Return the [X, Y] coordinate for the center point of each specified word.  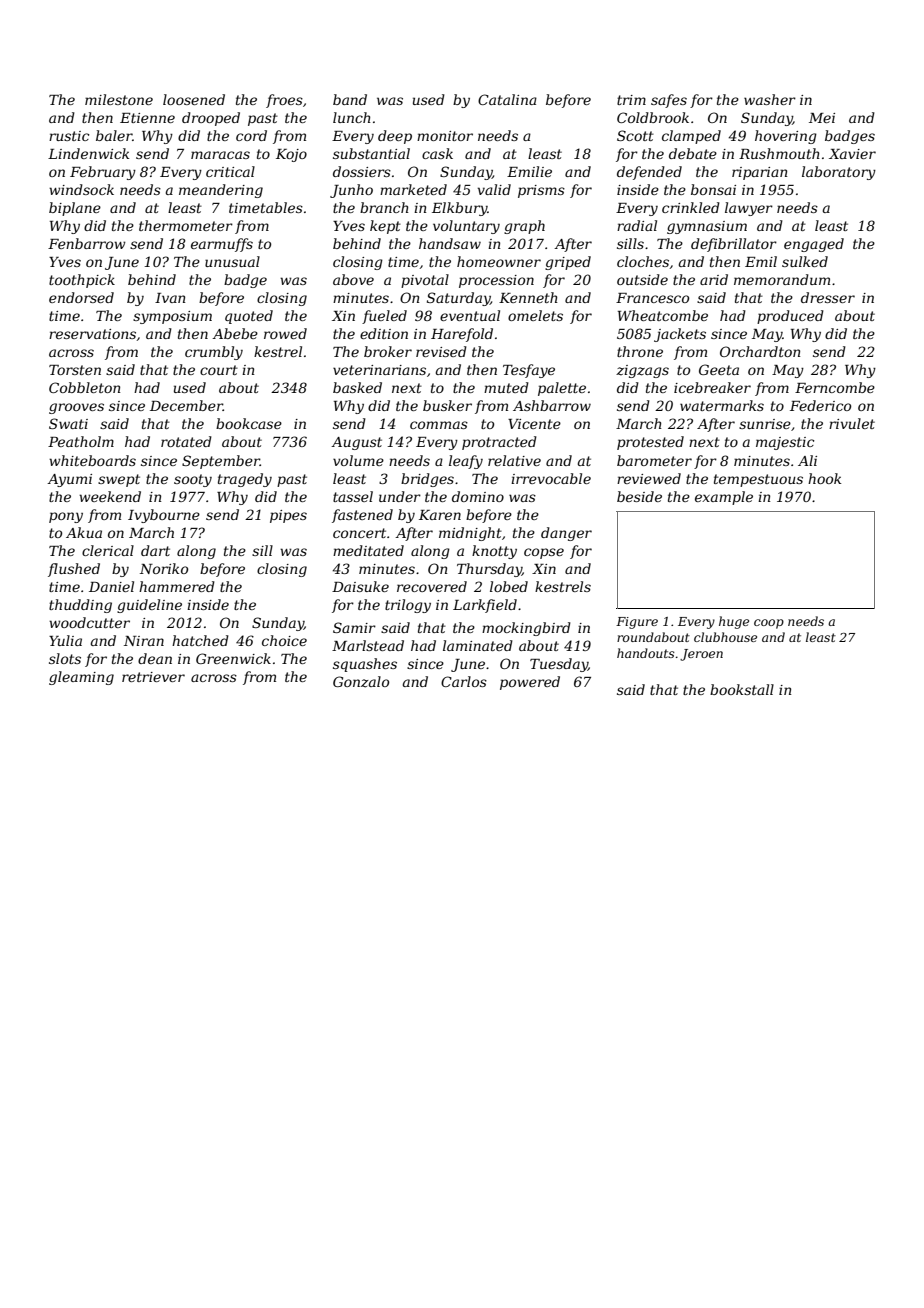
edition [384, 333]
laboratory [839, 173]
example [724, 498]
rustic [69, 136]
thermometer [186, 225]
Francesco [652, 298]
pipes [288, 516]
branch [384, 207]
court [219, 370]
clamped [691, 137]
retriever [153, 677]
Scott [635, 135]
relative [514, 460]
